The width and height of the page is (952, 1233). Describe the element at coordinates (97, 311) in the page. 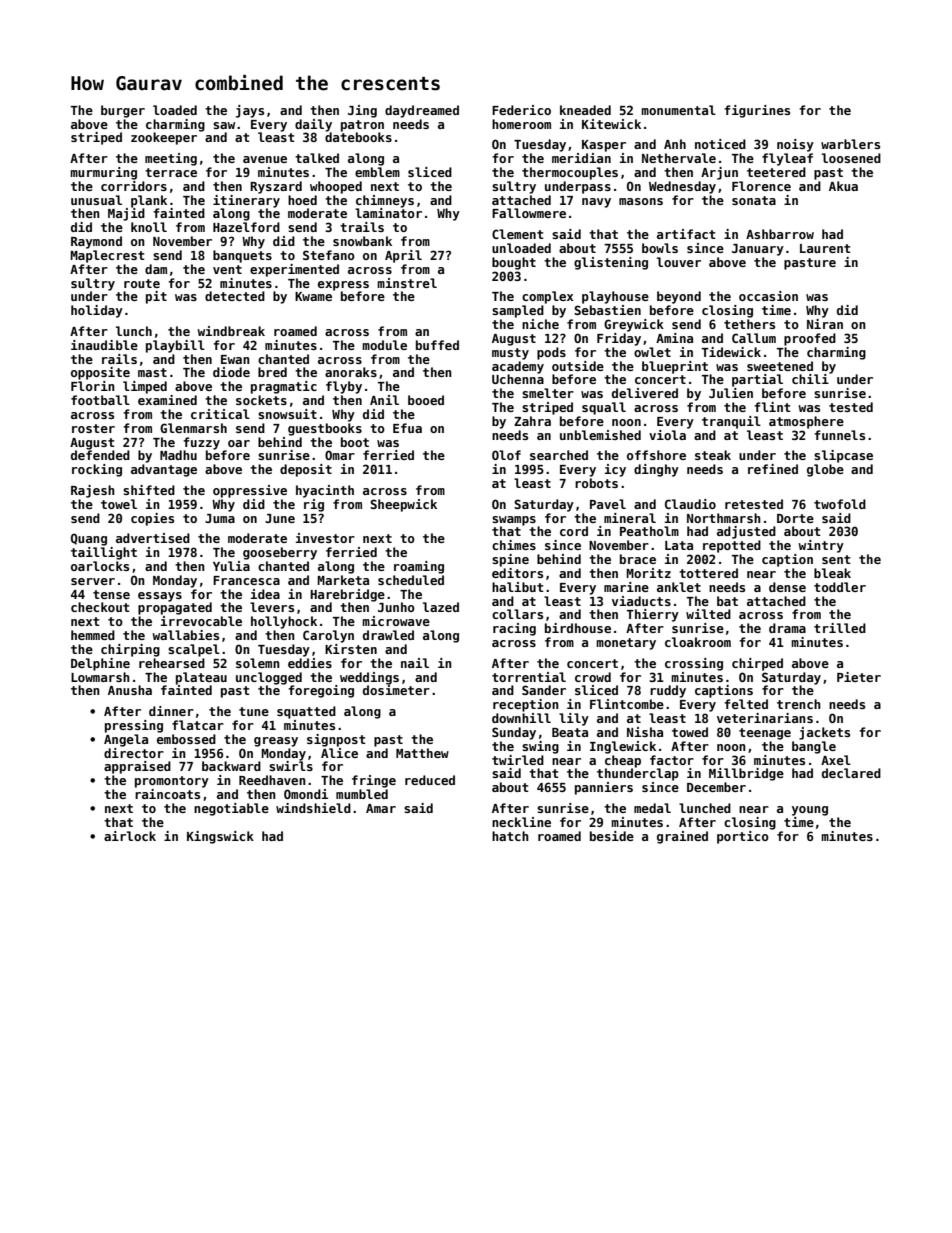

I see `holiday` at that location.
